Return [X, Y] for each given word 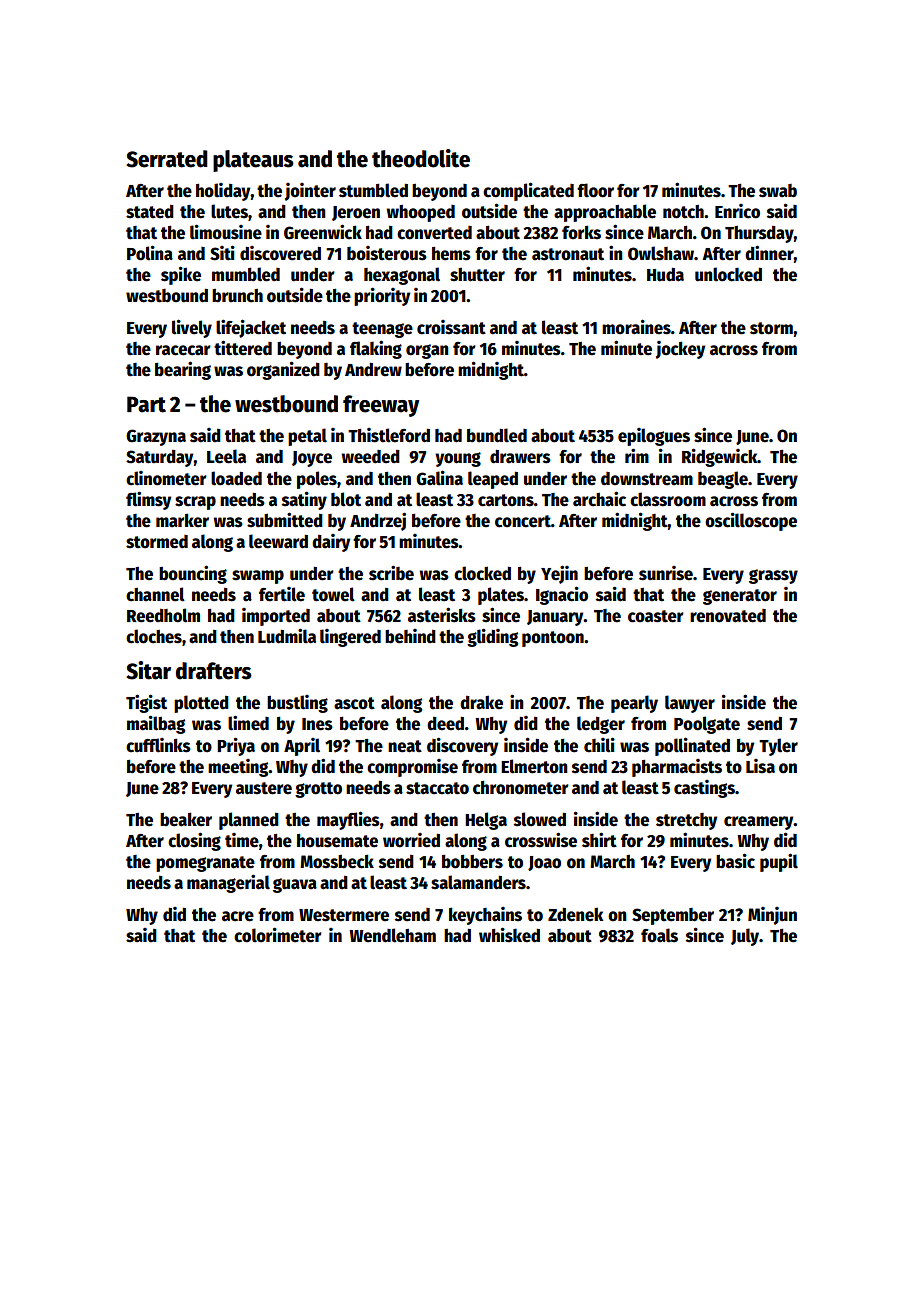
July [745, 937]
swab [778, 191]
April [302, 747]
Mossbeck [337, 861]
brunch [237, 296]
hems [451, 254]
